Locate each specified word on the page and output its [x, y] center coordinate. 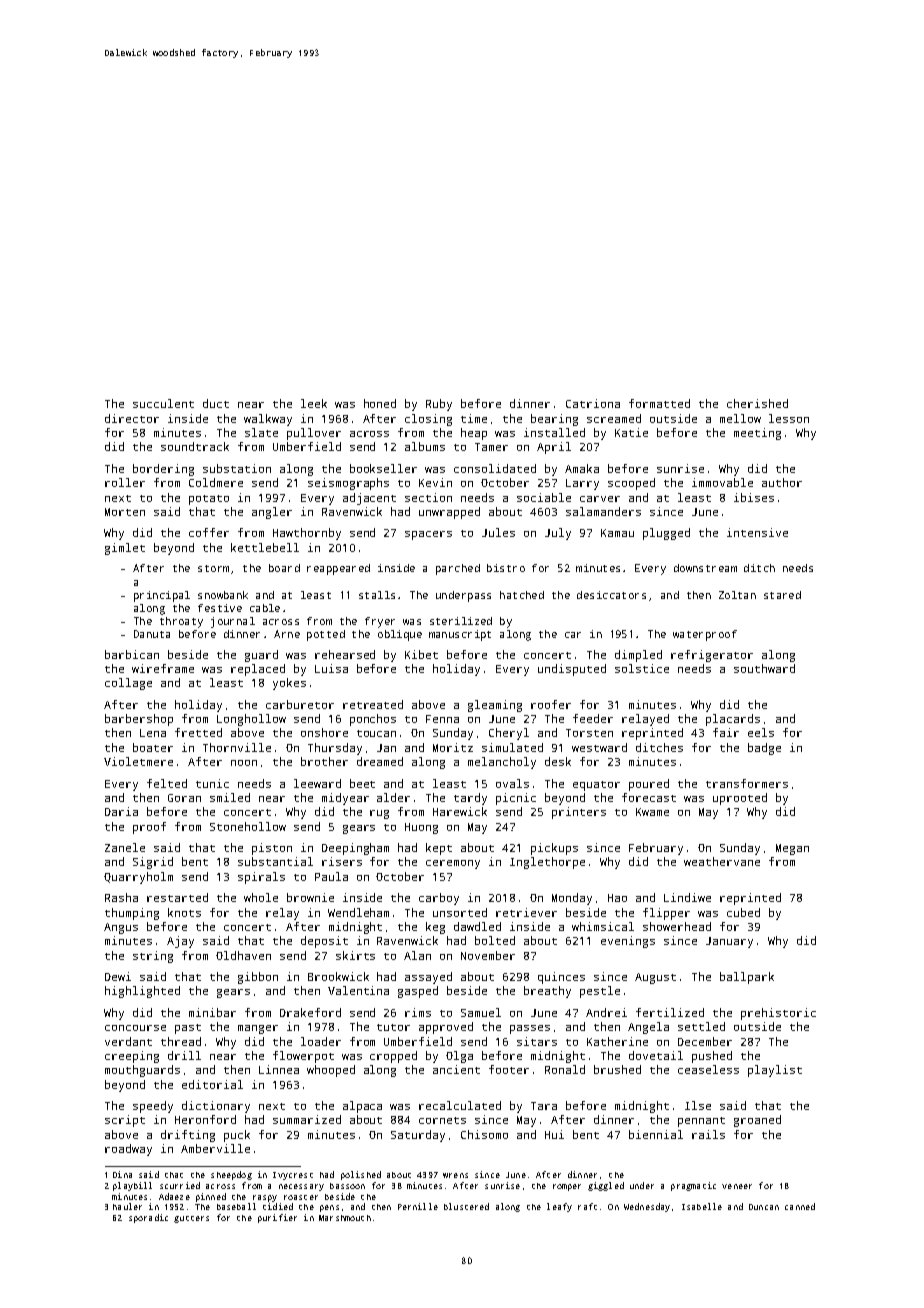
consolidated [495, 468]
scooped [631, 484]
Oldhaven [243, 955]
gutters [191, 1219]
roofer [551, 704]
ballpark [747, 978]
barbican [132, 654]
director [132, 418]
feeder [593, 718]
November [488, 955]
